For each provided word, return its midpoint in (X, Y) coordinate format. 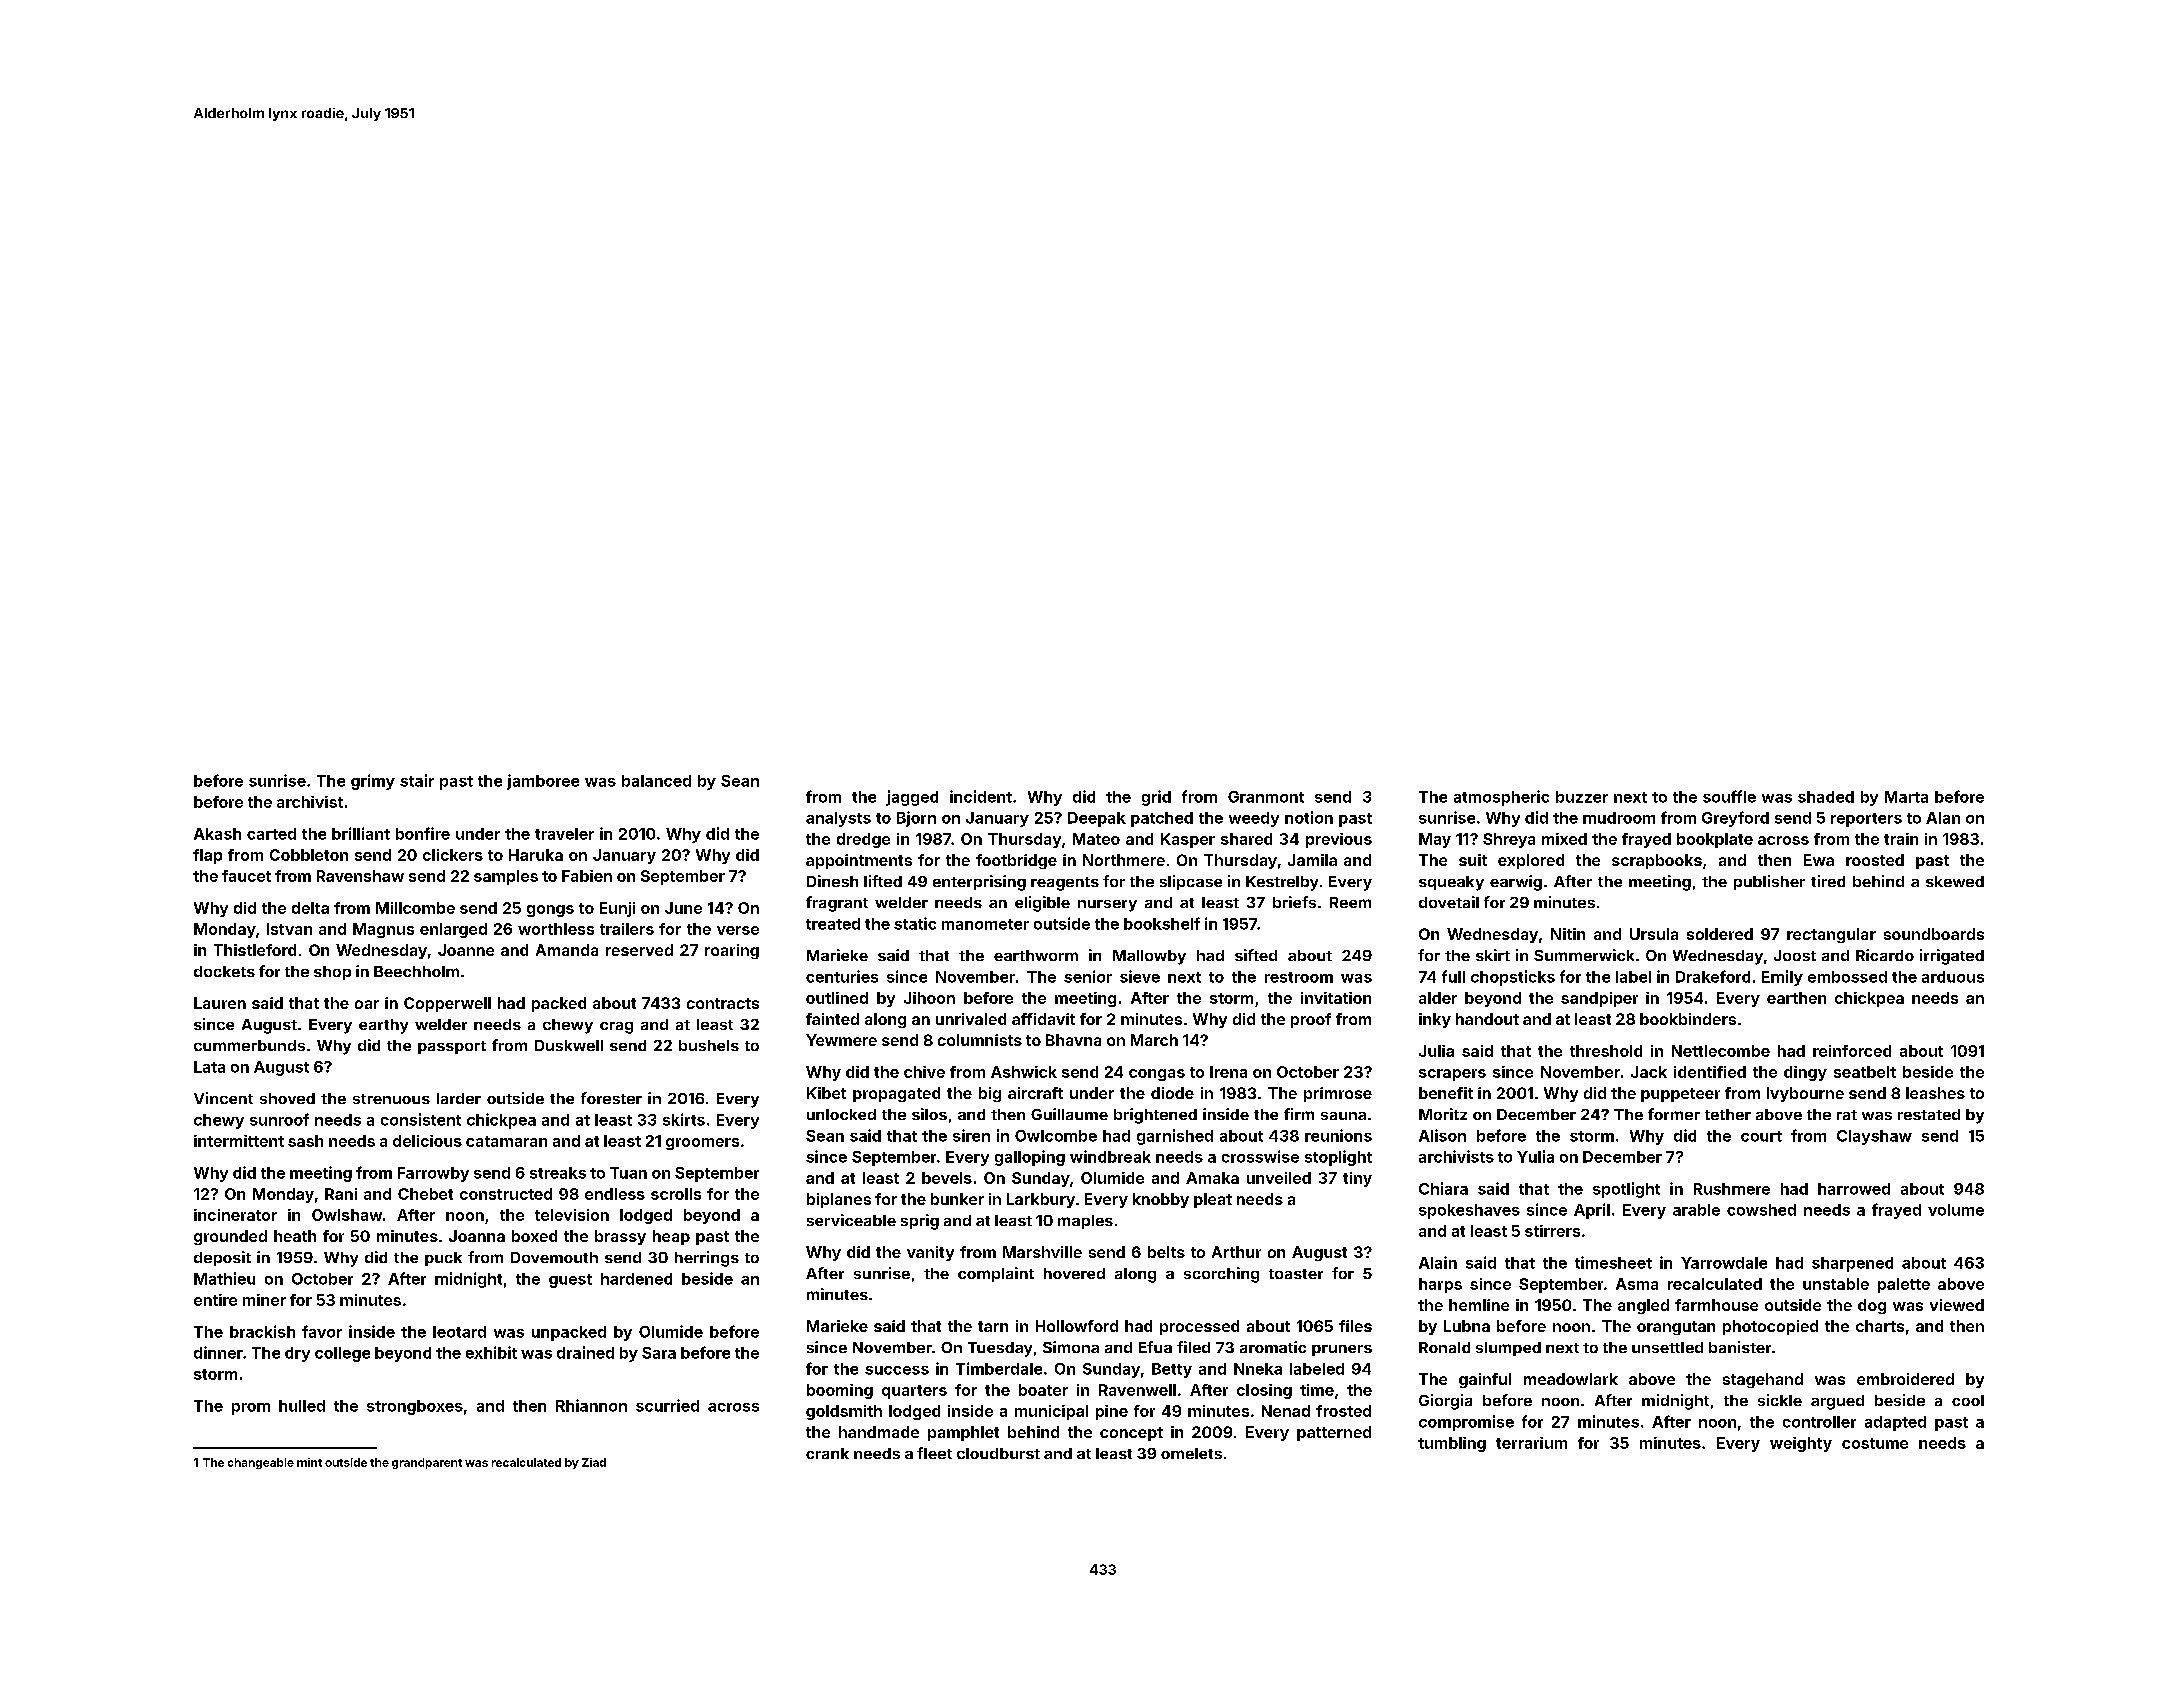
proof (1311, 1020)
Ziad (594, 1462)
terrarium (1531, 1443)
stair (417, 780)
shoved (287, 1098)
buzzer (1582, 797)
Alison (1442, 1135)
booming (840, 1391)
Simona (1071, 1347)
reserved (639, 950)
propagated (896, 1094)
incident (981, 796)
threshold (1606, 1051)
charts (1880, 1326)
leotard (459, 1332)
